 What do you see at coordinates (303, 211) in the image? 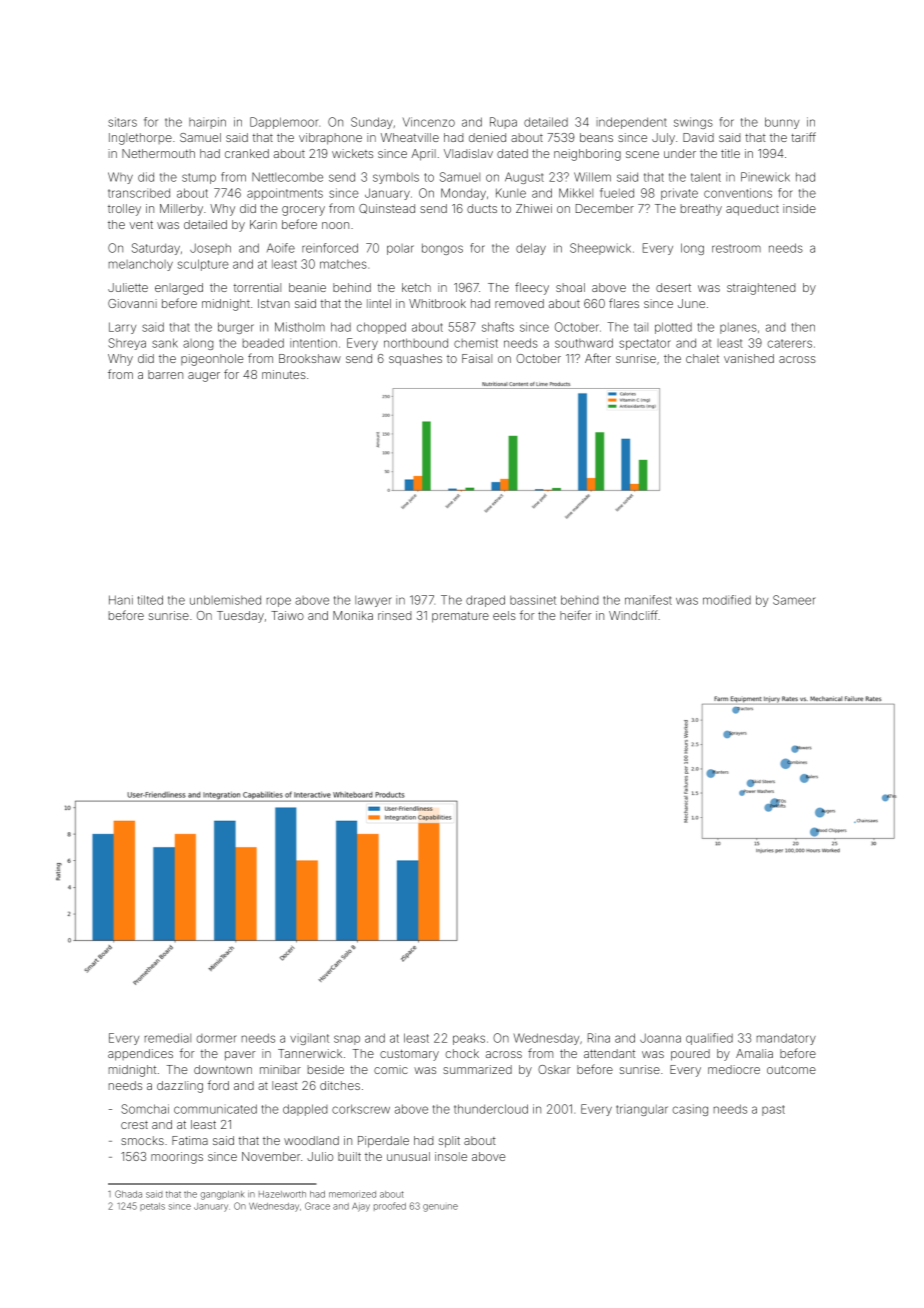
I see `grocery` at bounding box center [303, 211].
